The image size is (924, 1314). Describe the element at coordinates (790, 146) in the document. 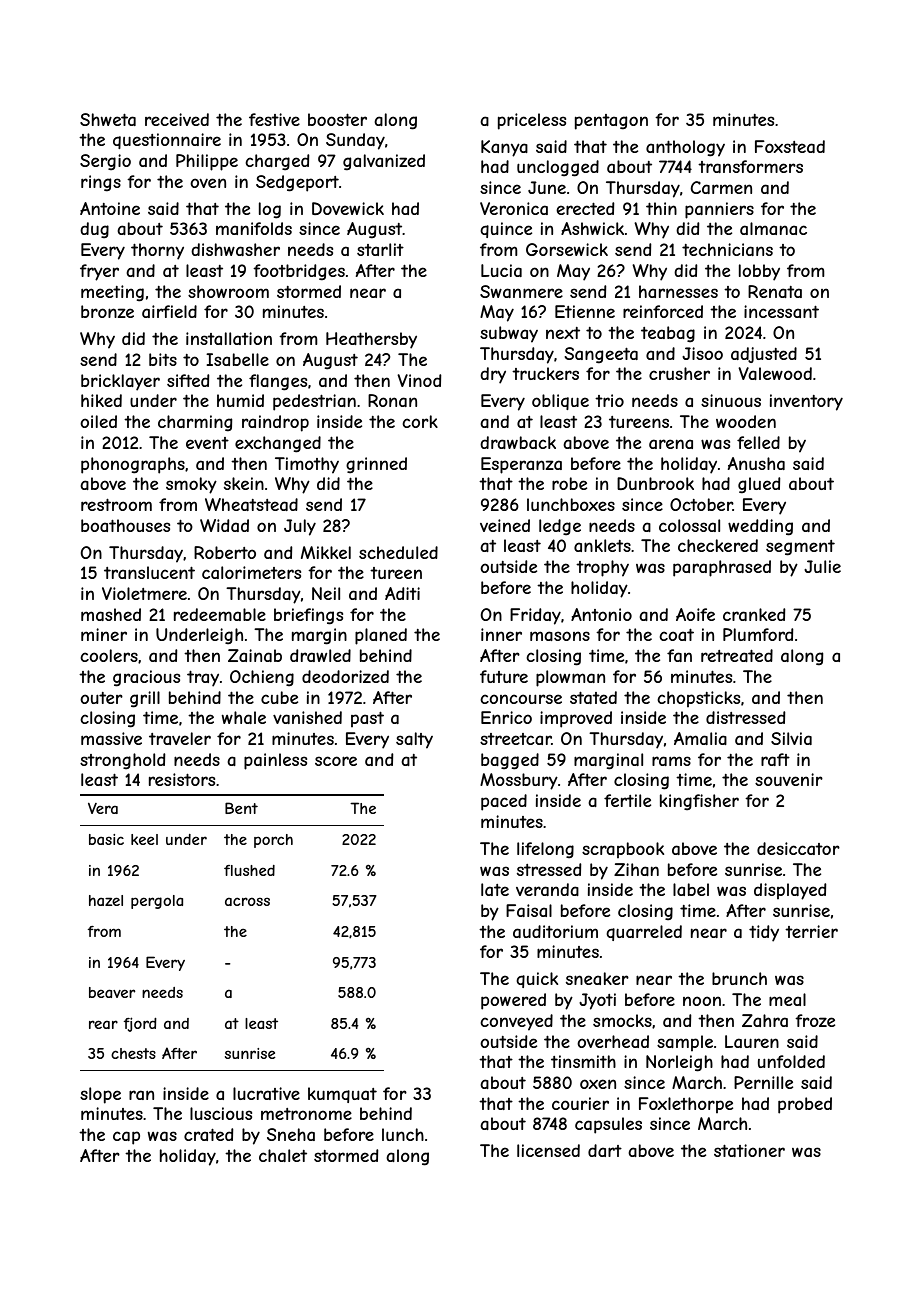

I see `Foxstead` at that location.
